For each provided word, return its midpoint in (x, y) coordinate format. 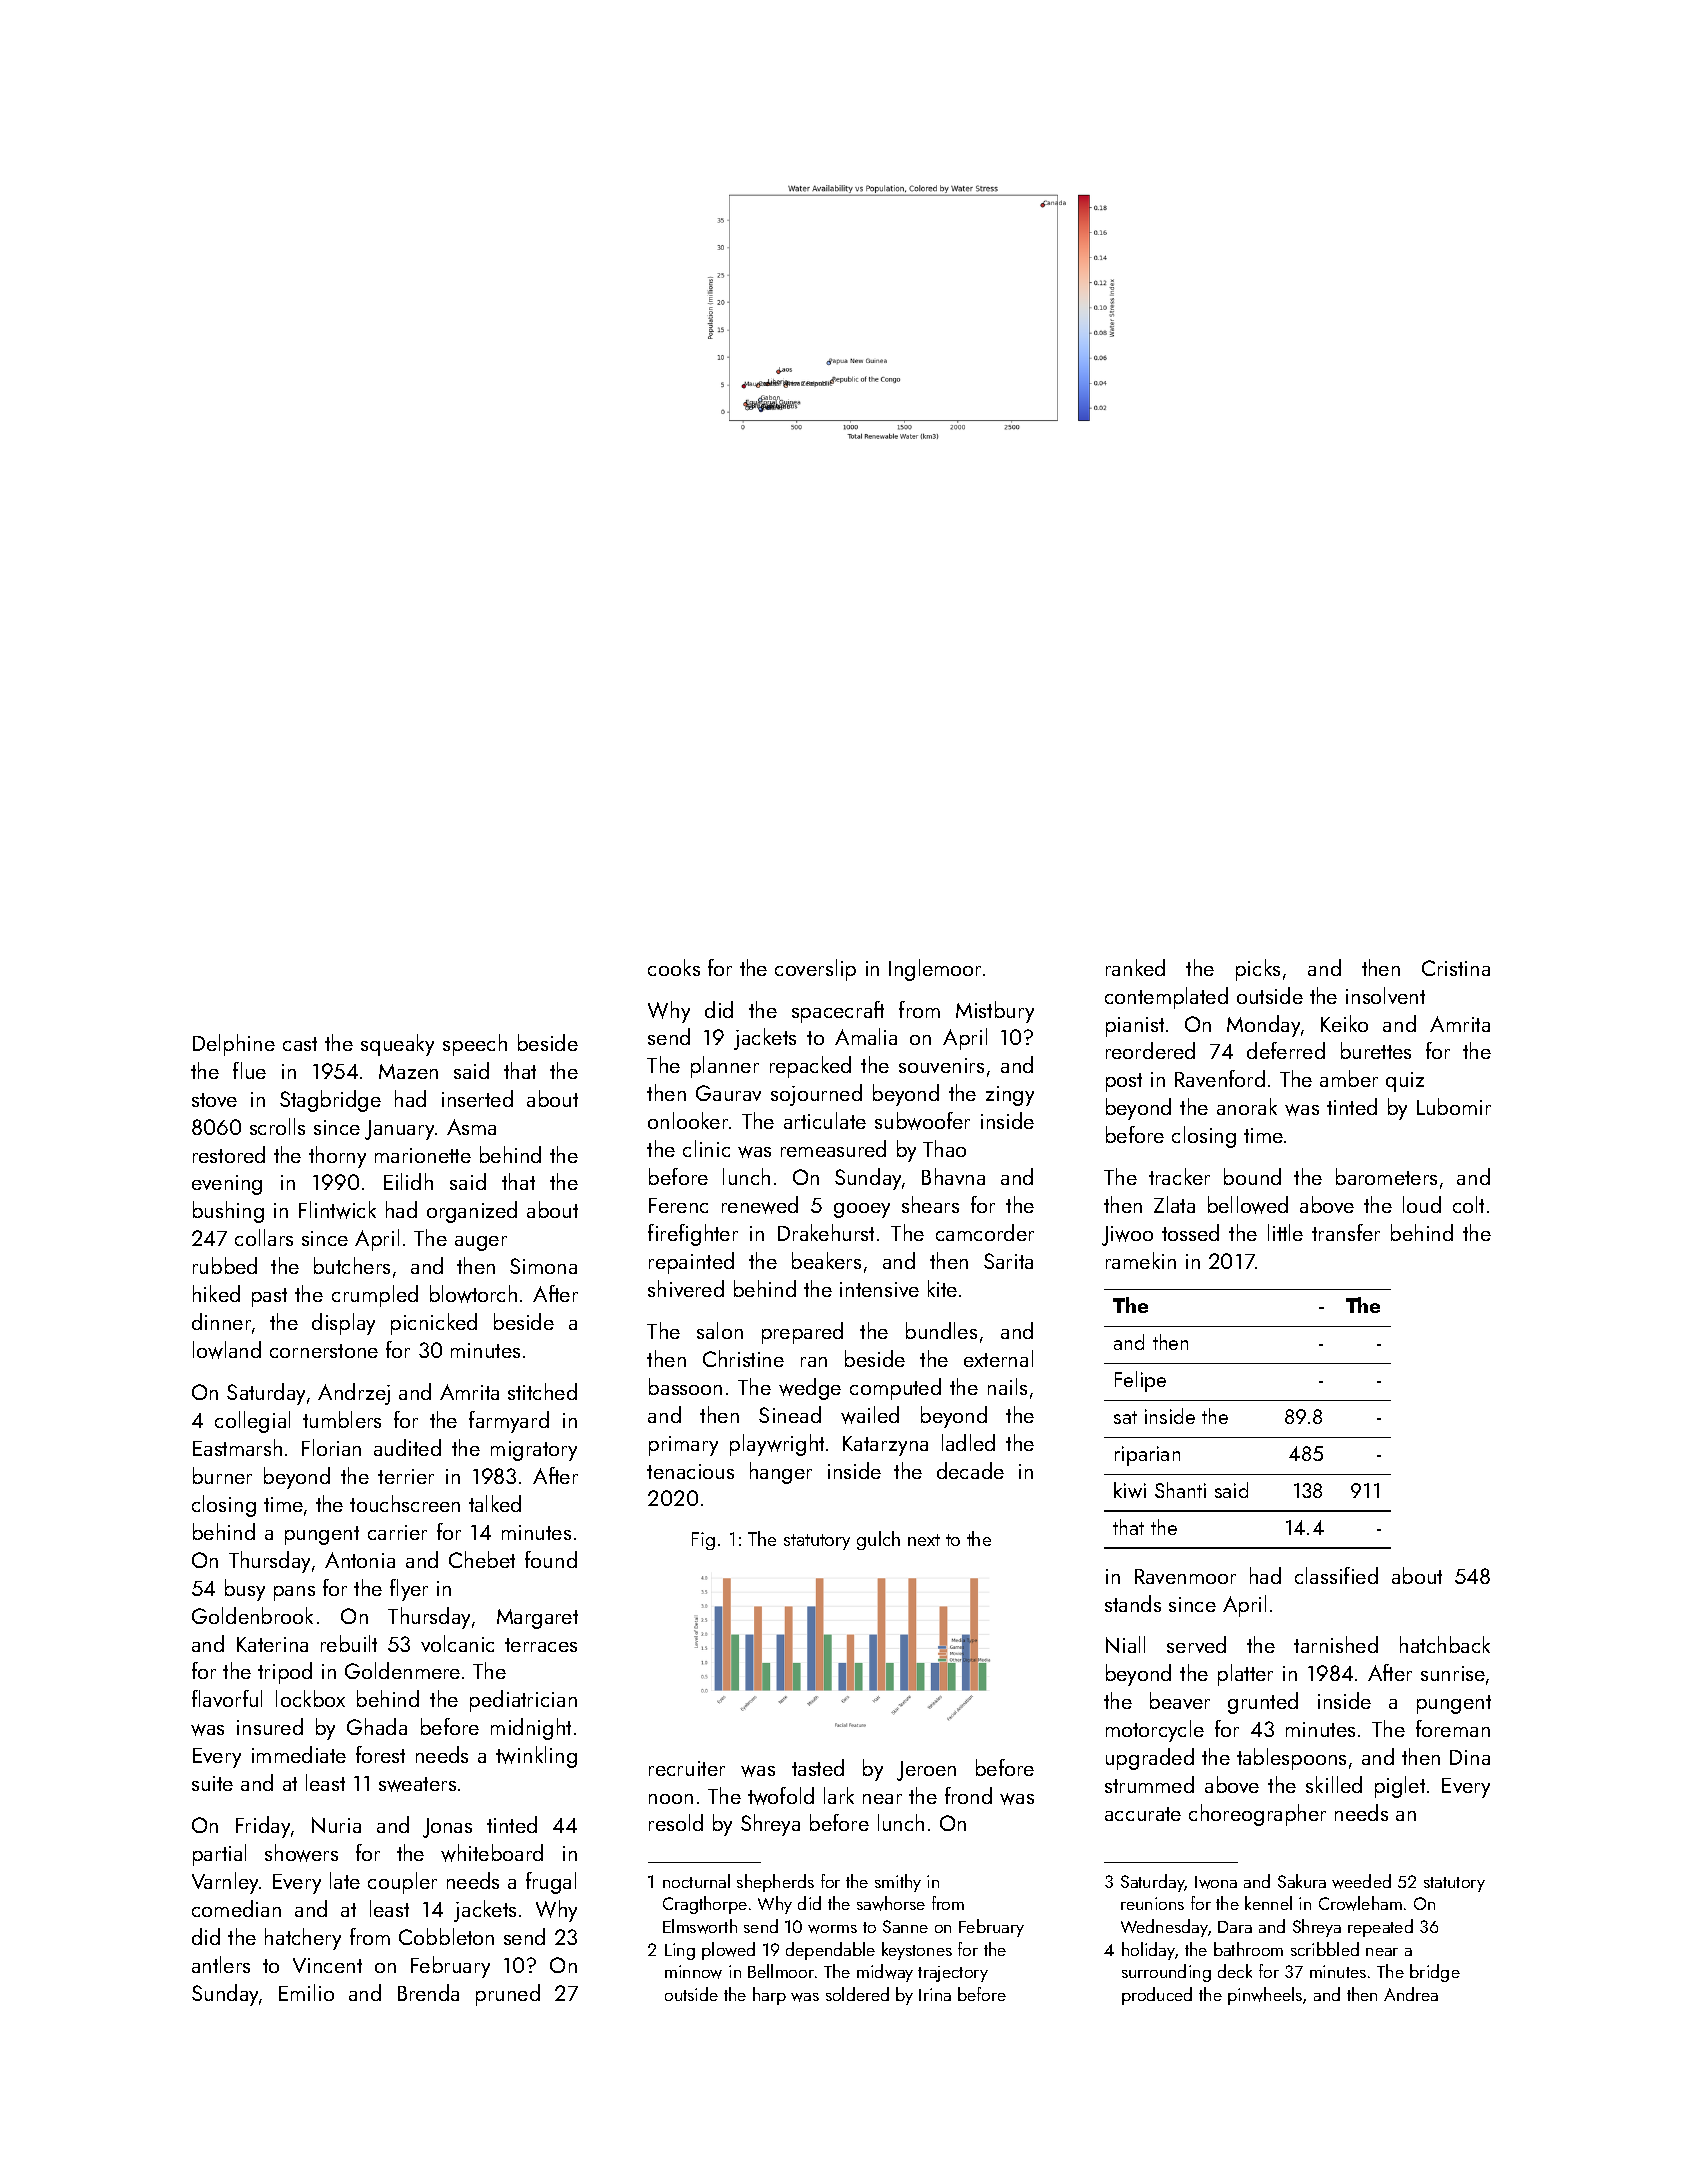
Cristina (1456, 968)
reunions (1152, 1903)
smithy (898, 1883)
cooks (674, 967)
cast (300, 1044)
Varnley (226, 1883)
